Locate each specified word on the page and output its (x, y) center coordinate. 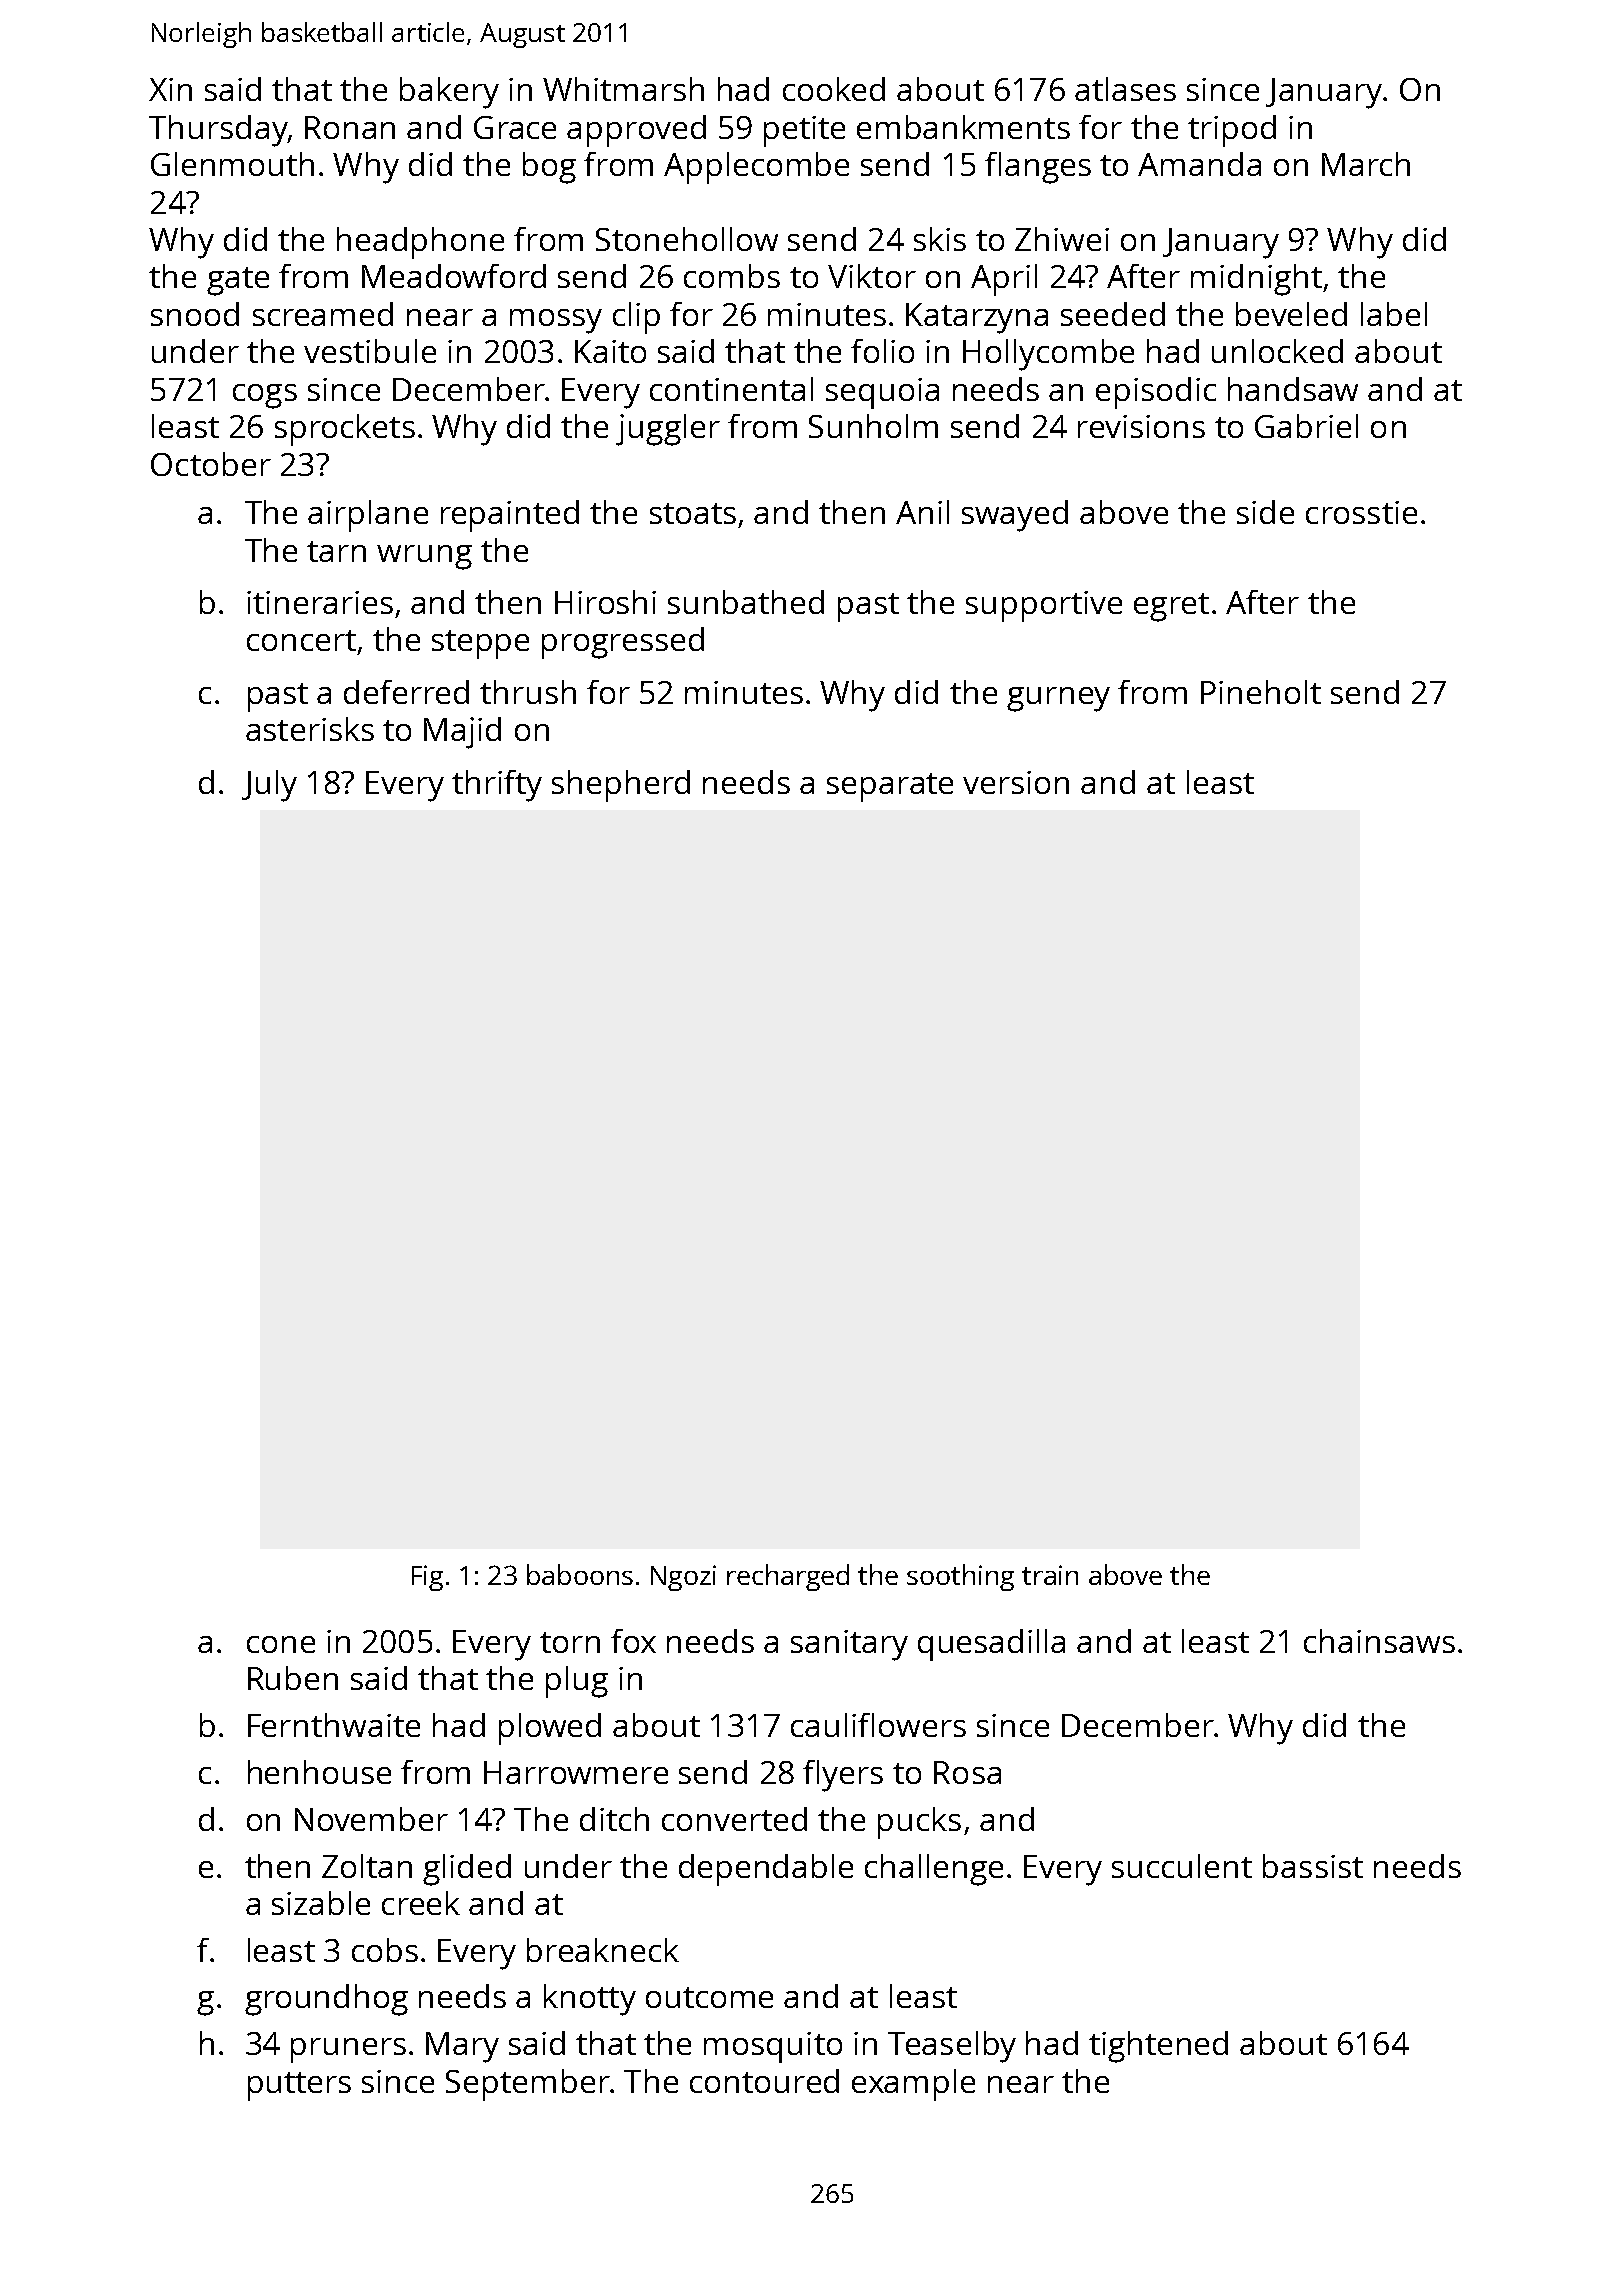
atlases (1125, 89)
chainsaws (1379, 1641)
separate (890, 787)
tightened (1158, 2047)
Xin (170, 89)
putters (299, 2086)
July (269, 786)
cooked (834, 89)
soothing (960, 1577)
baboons (580, 1574)
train (1050, 1575)
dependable (766, 1870)
